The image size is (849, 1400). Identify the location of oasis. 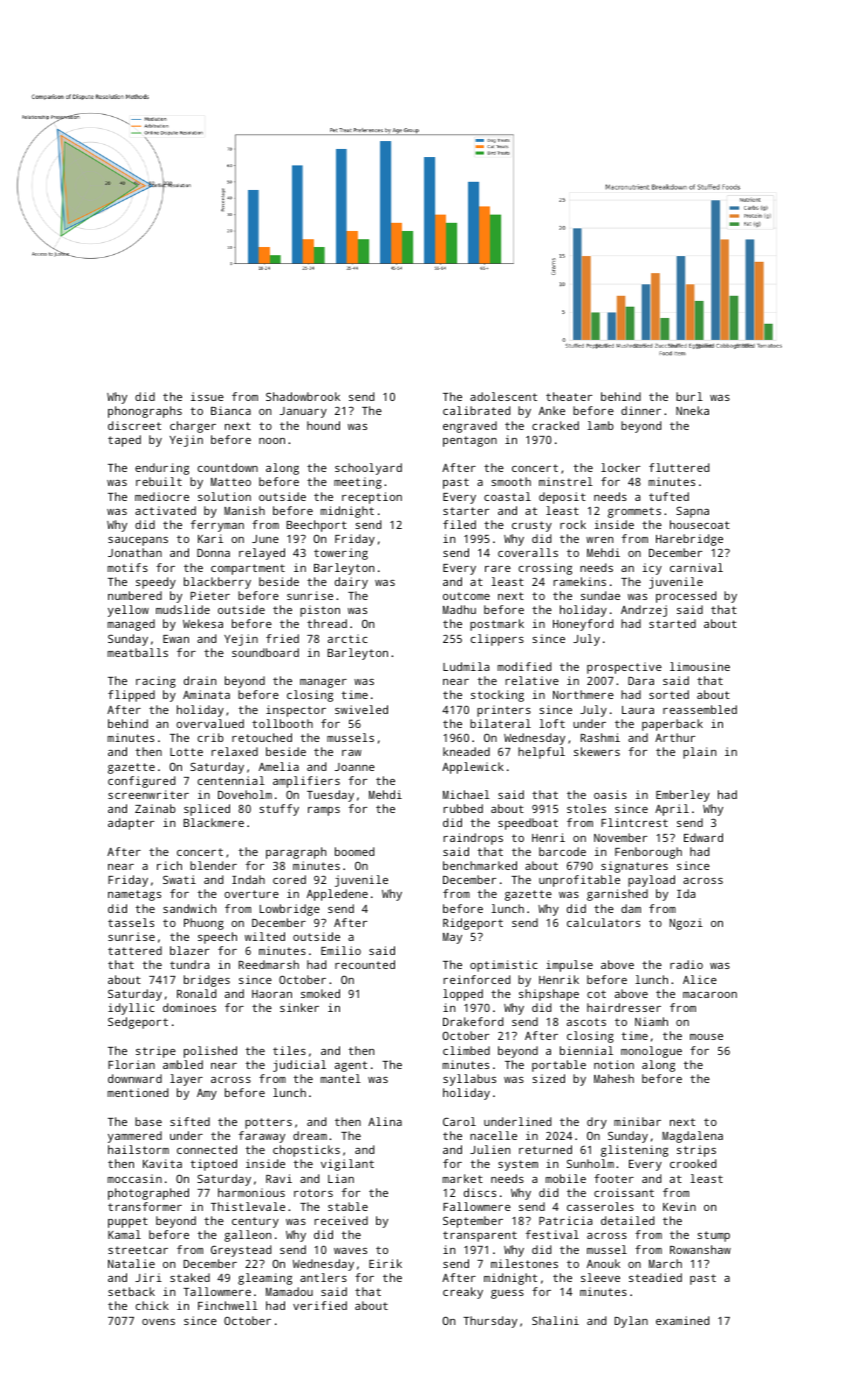
(610, 794).
